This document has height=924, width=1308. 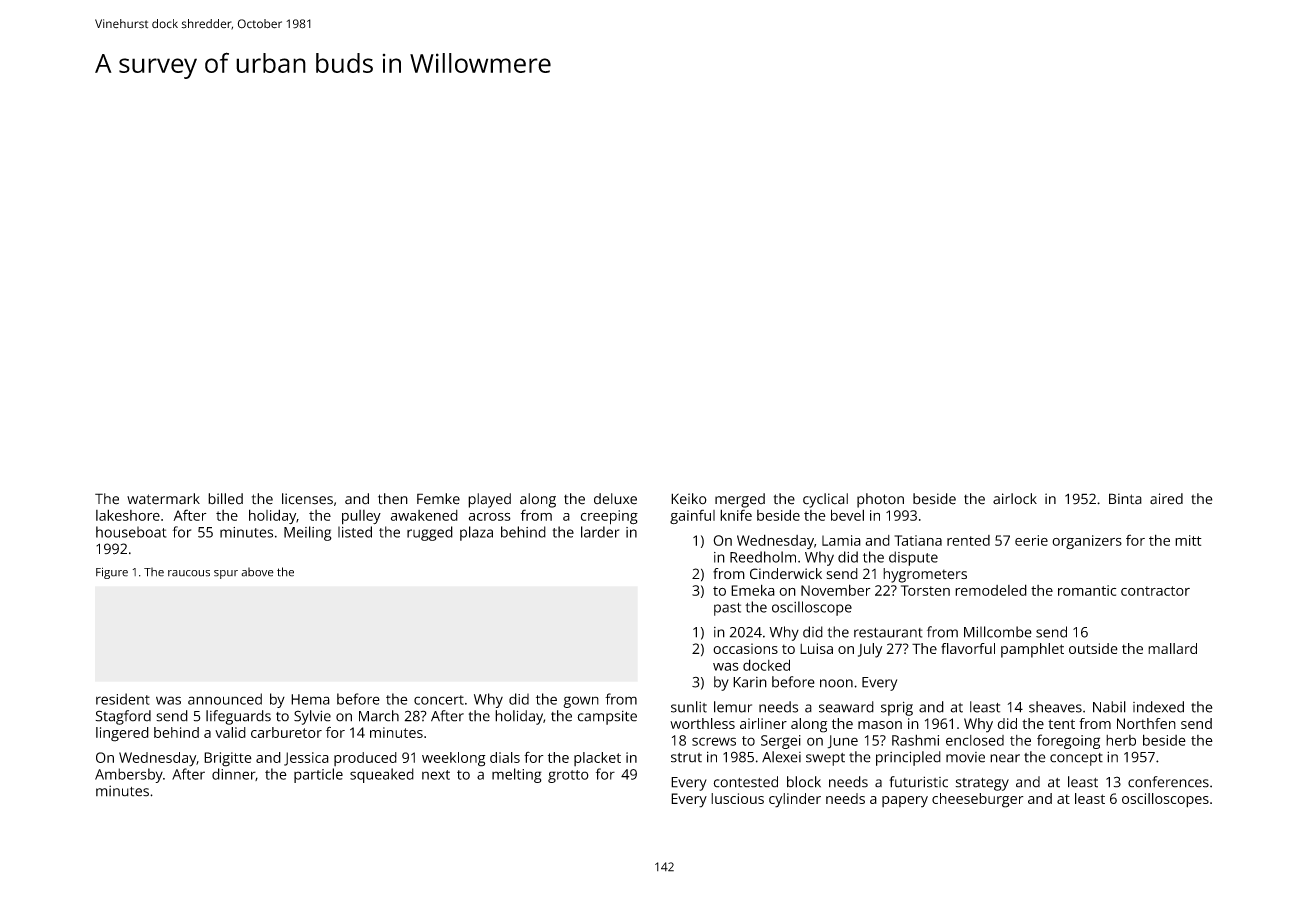 I want to click on Hema, so click(x=310, y=699).
